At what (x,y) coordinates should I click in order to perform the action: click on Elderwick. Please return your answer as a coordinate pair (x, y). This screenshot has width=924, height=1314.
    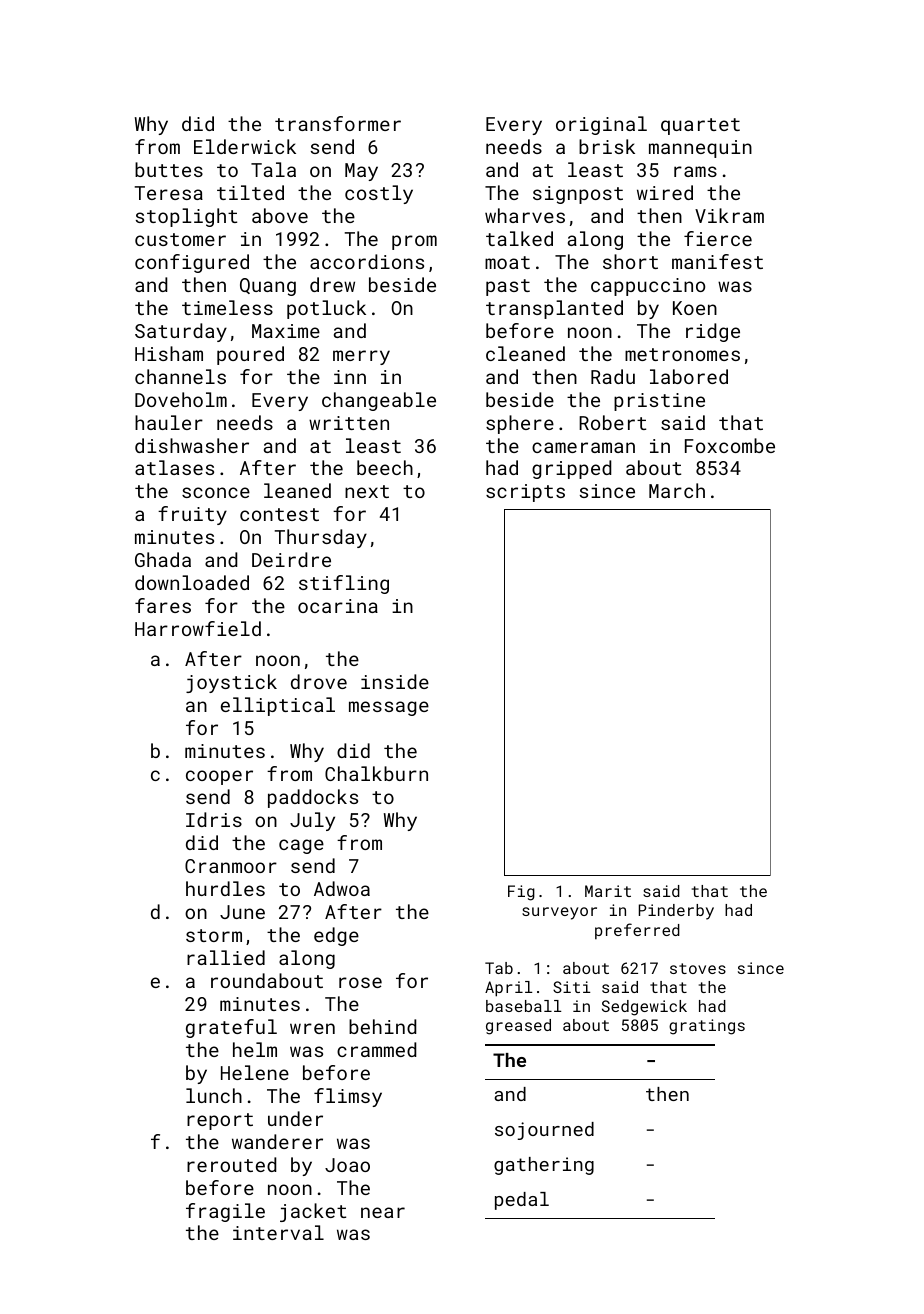
    Looking at the image, I should click on (245, 146).
